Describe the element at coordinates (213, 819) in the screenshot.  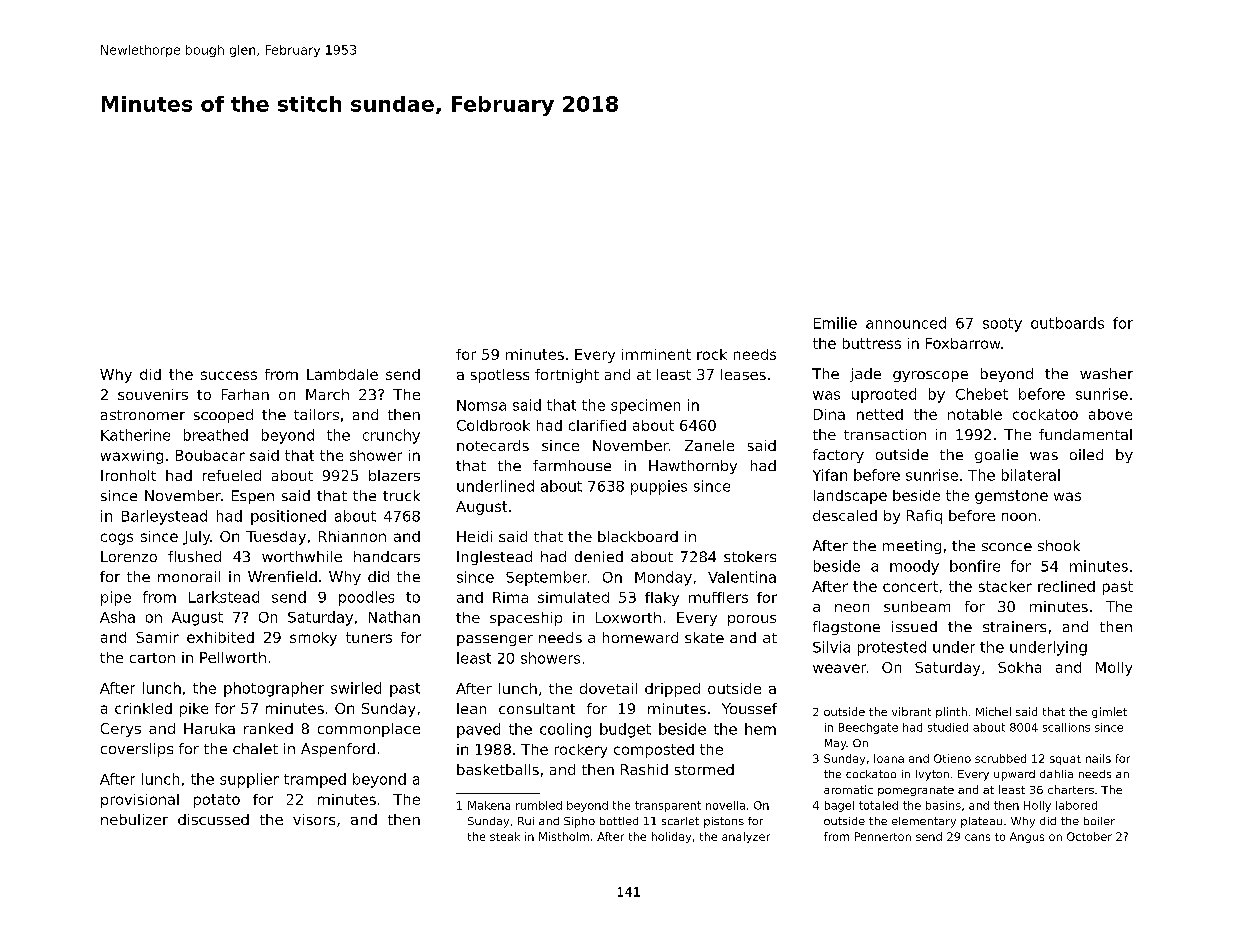
I see `discussed` at that location.
